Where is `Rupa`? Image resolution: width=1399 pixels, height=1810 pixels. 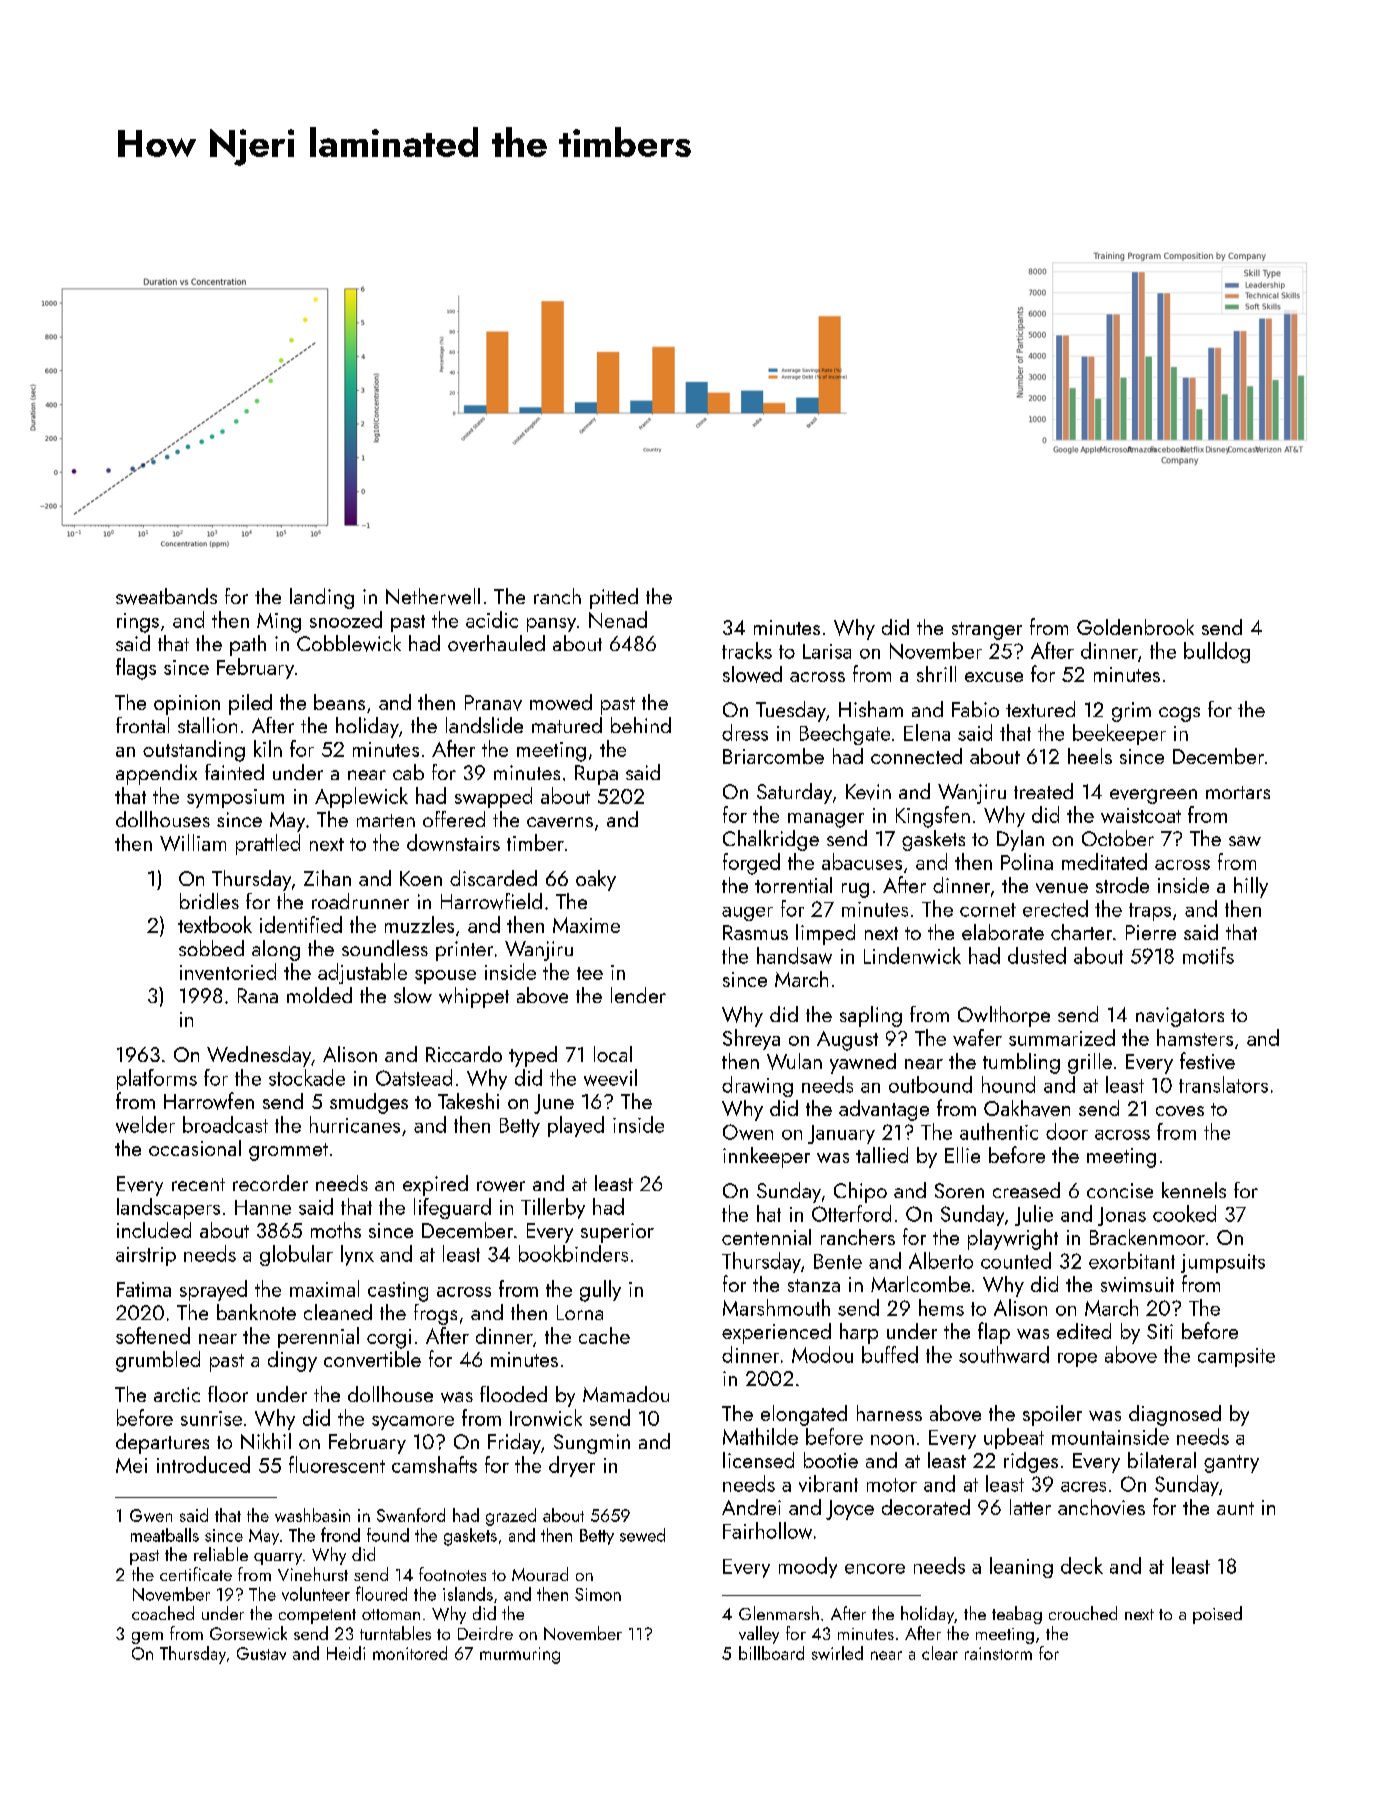 Rupa is located at coordinates (596, 775).
